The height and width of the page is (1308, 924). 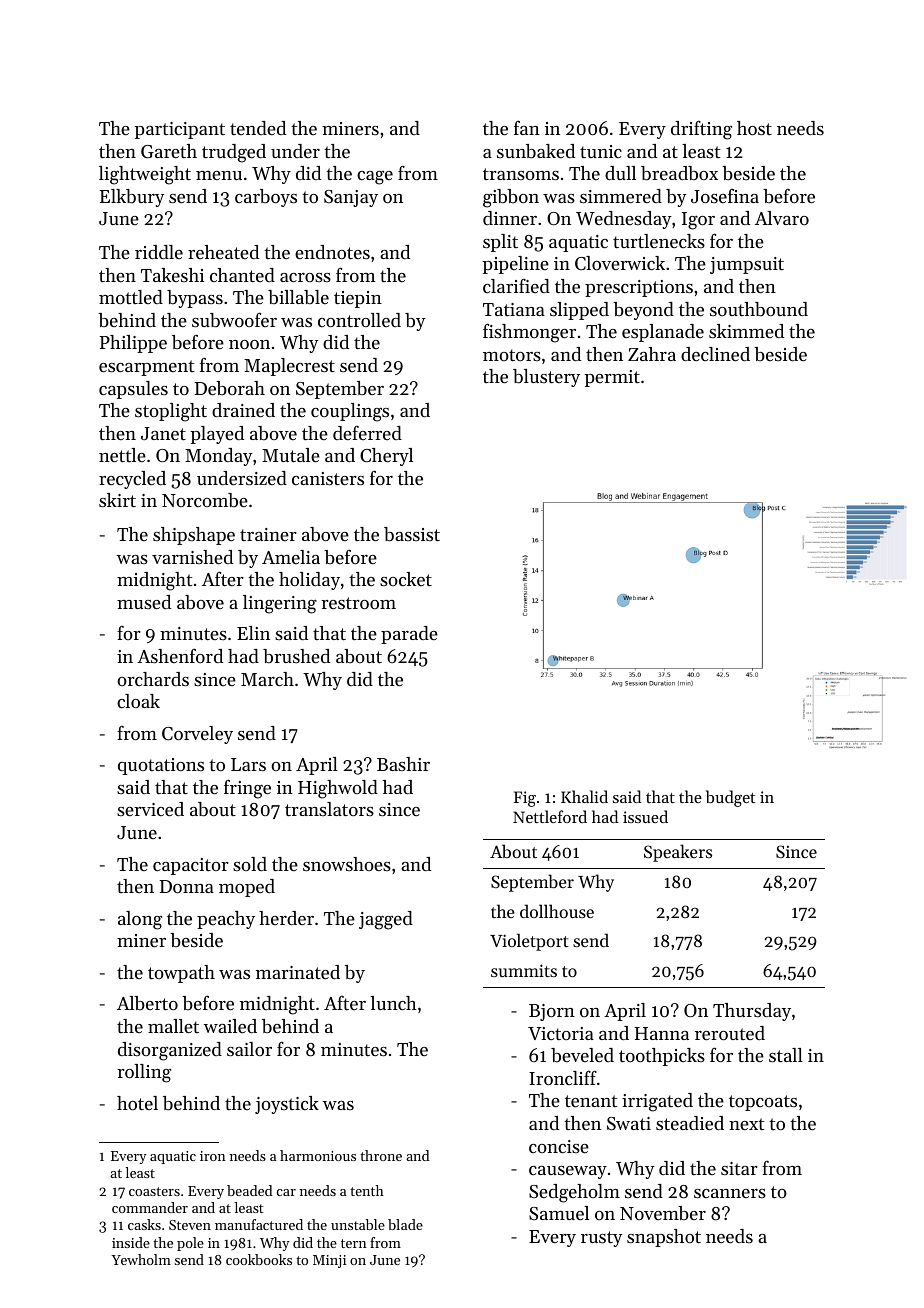 What do you see at coordinates (584, 796) in the page?
I see `Khalid` at bounding box center [584, 796].
